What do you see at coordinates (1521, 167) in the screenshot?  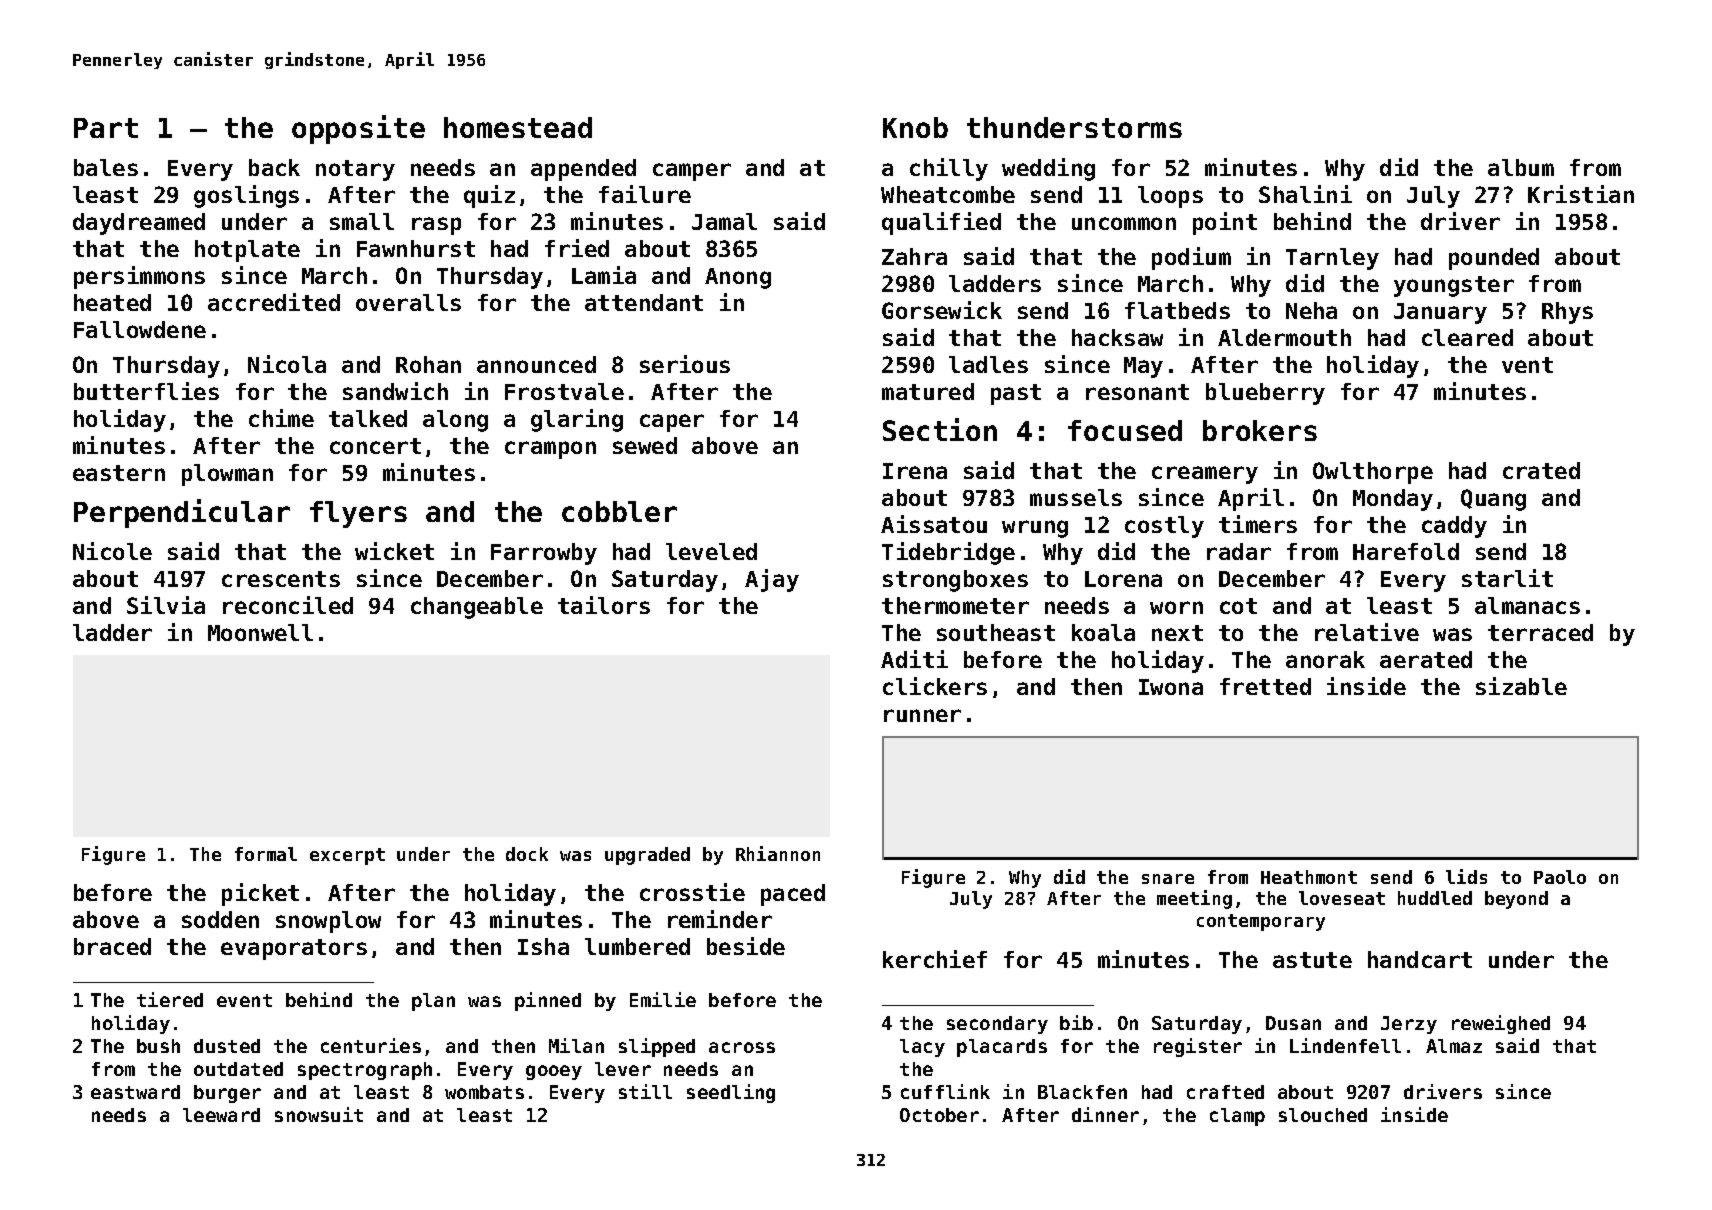 I see `album` at bounding box center [1521, 167].
